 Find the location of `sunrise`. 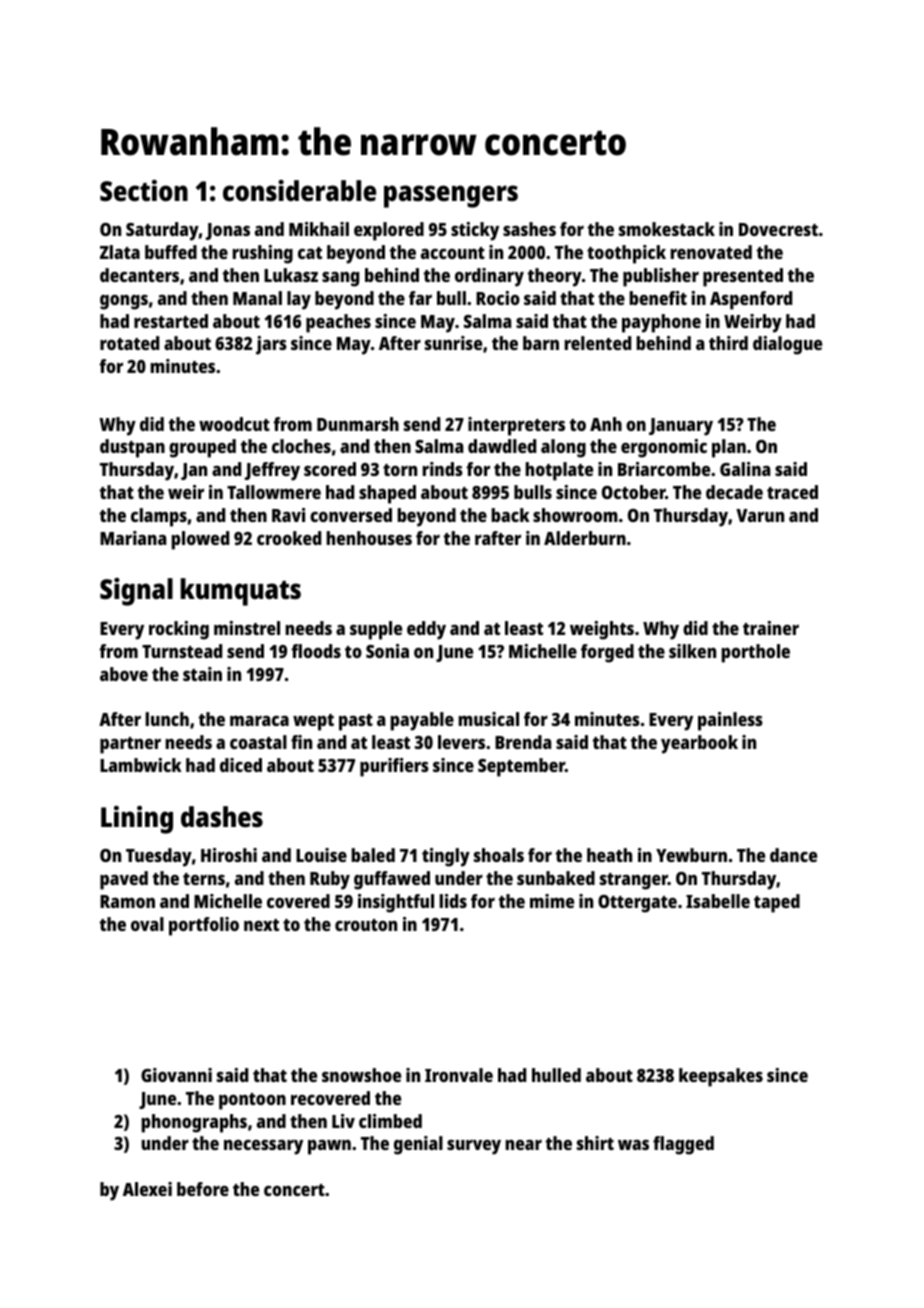

sunrise is located at coordinates (453, 343).
